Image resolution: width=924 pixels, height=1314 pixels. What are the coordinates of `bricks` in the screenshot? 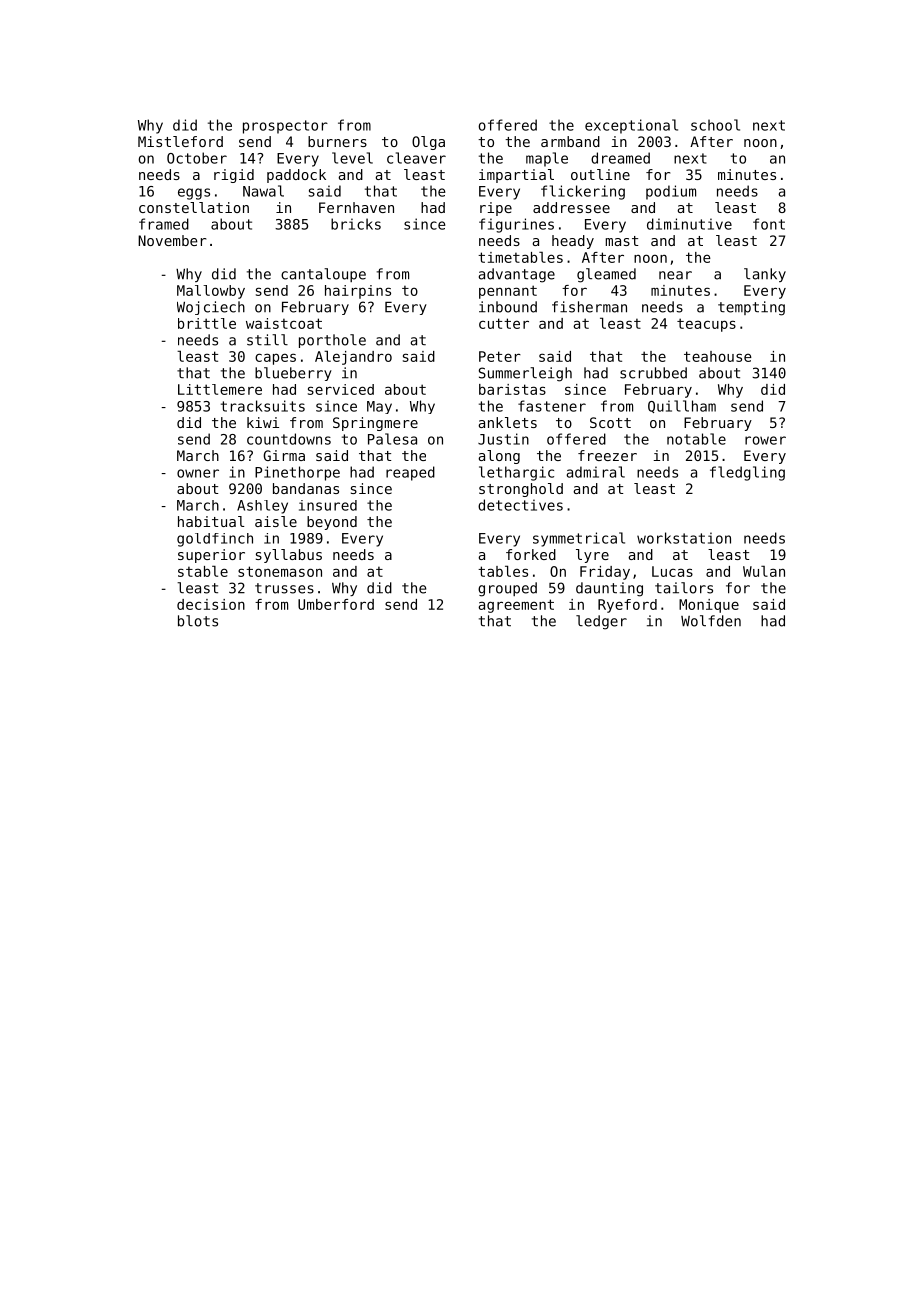 It's located at (356, 224).
